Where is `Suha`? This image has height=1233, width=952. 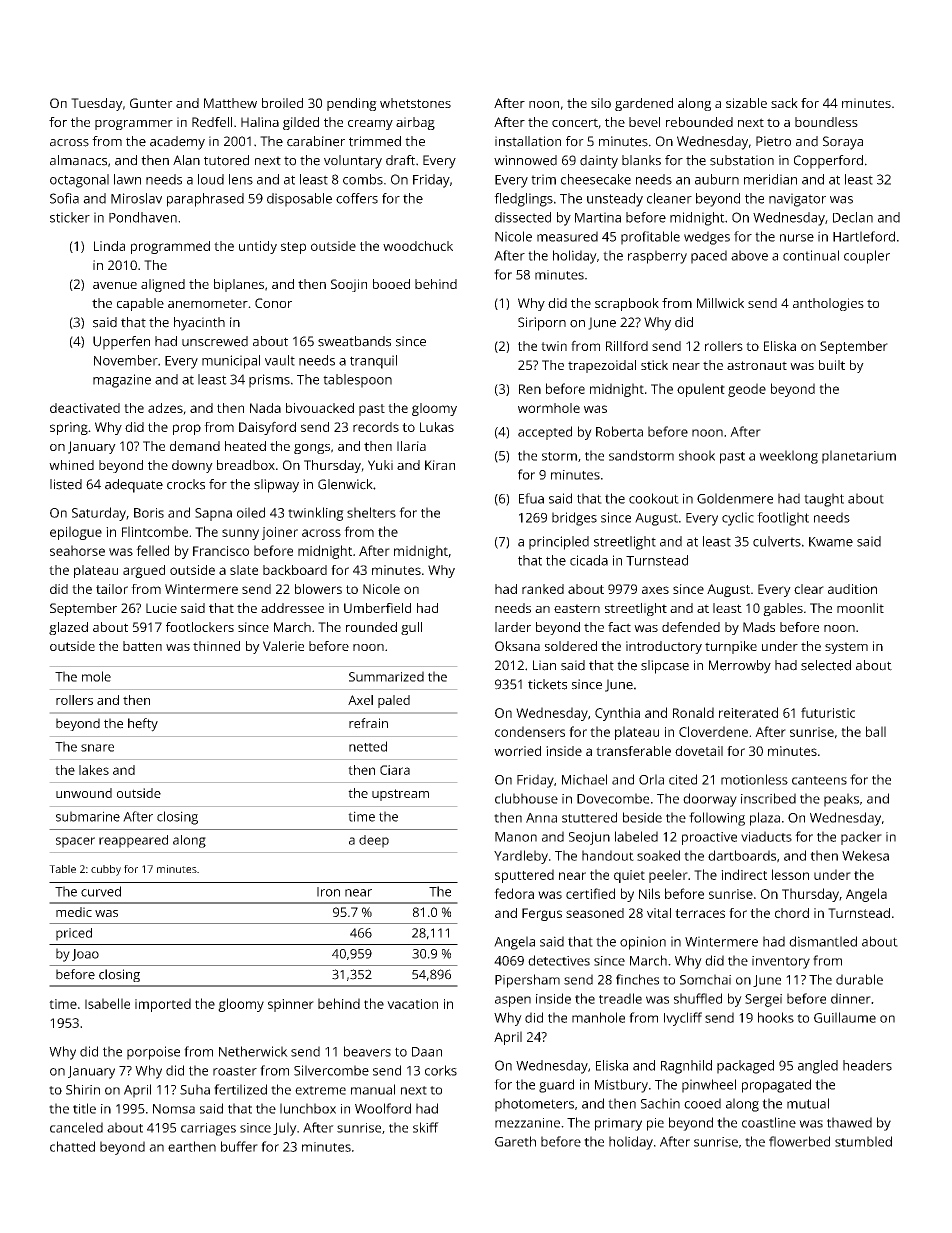
Suha is located at coordinates (195, 1089).
